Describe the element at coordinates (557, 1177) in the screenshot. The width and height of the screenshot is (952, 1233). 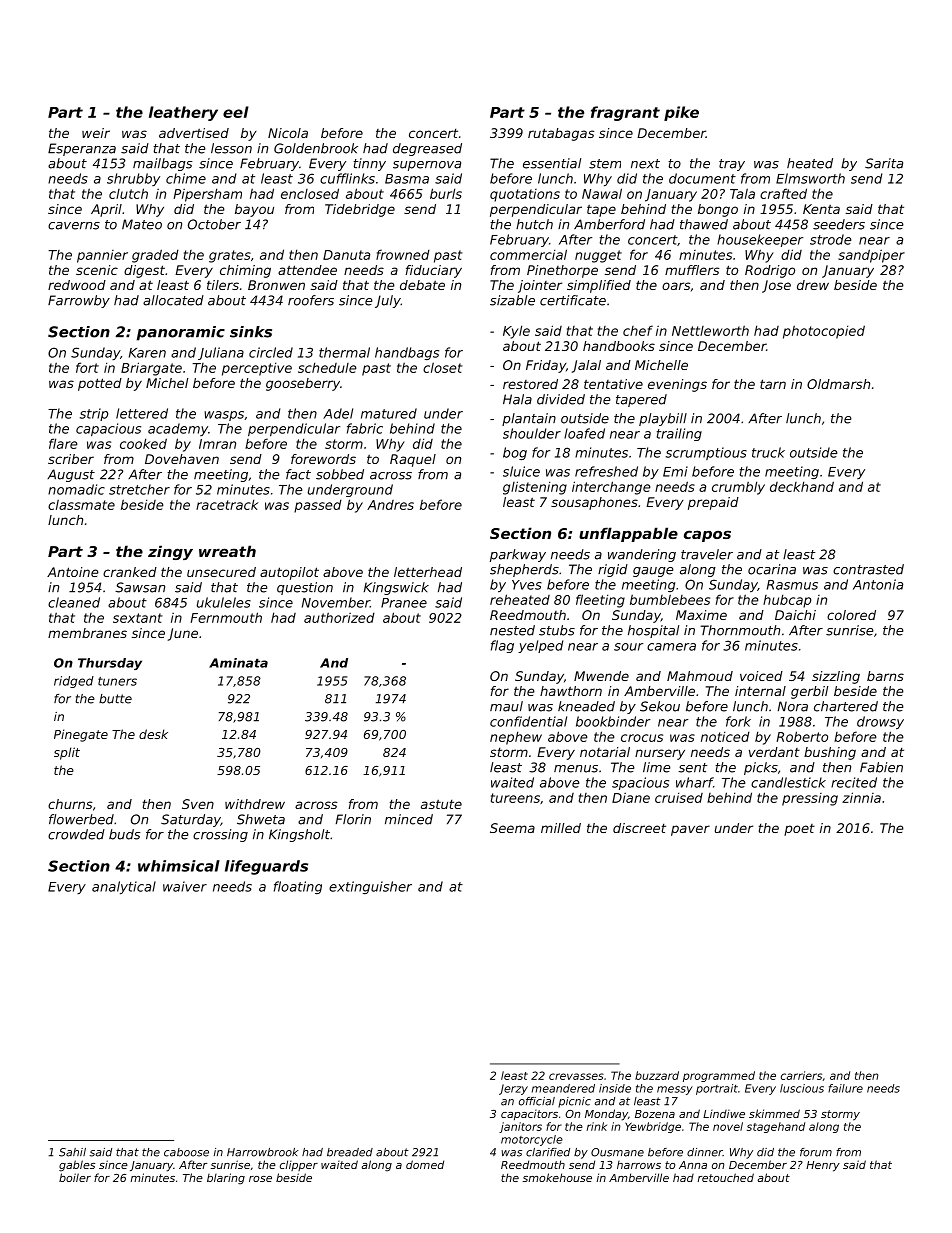
I see `smokehouse` at that location.
